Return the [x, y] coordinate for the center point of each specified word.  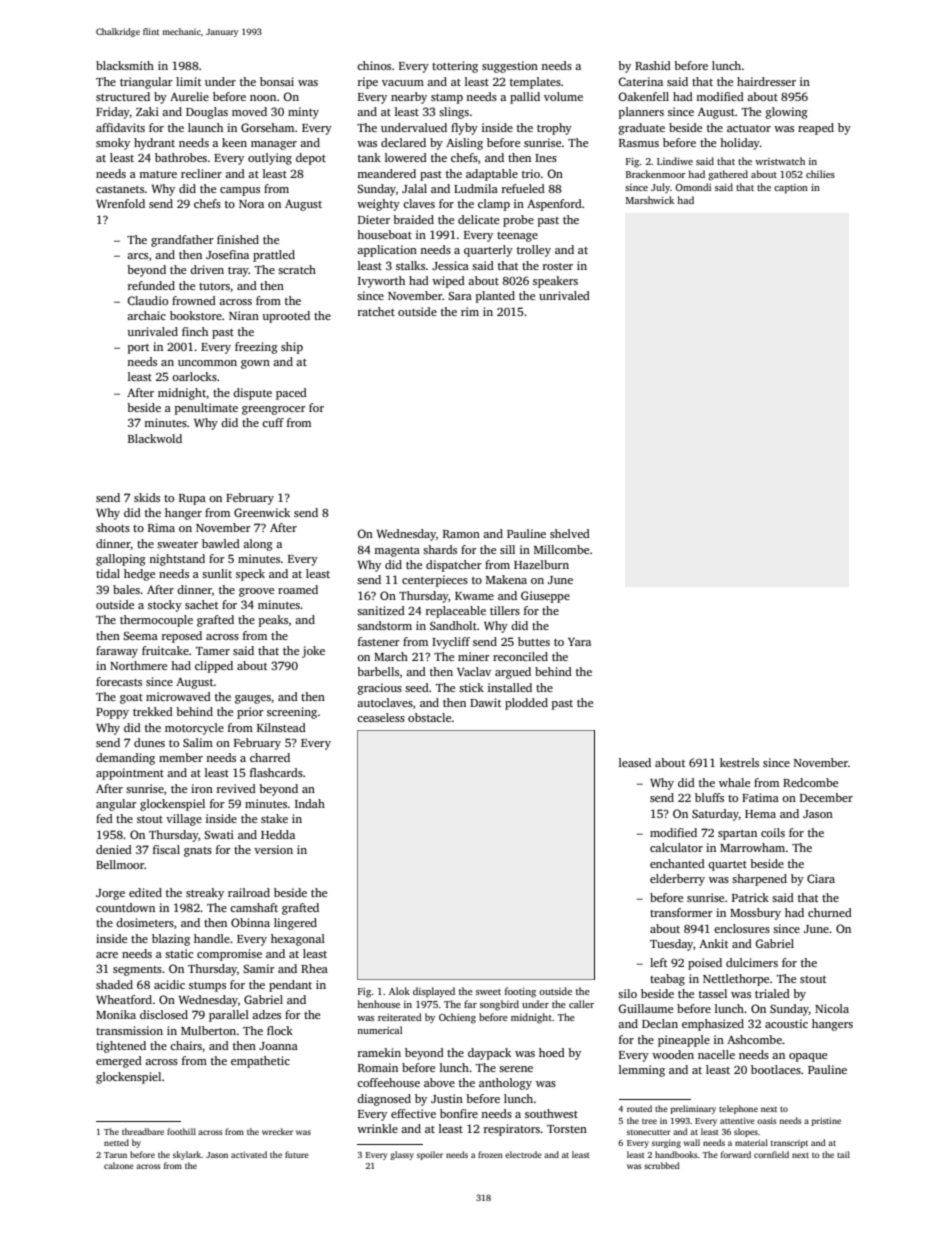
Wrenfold [120, 203]
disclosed [164, 1014]
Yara [579, 642]
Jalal [414, 188]
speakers [555, 282]
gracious [380, 689]
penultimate [206, 409]
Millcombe [561, 549]
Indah [310, 803]
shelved [570, 533]
